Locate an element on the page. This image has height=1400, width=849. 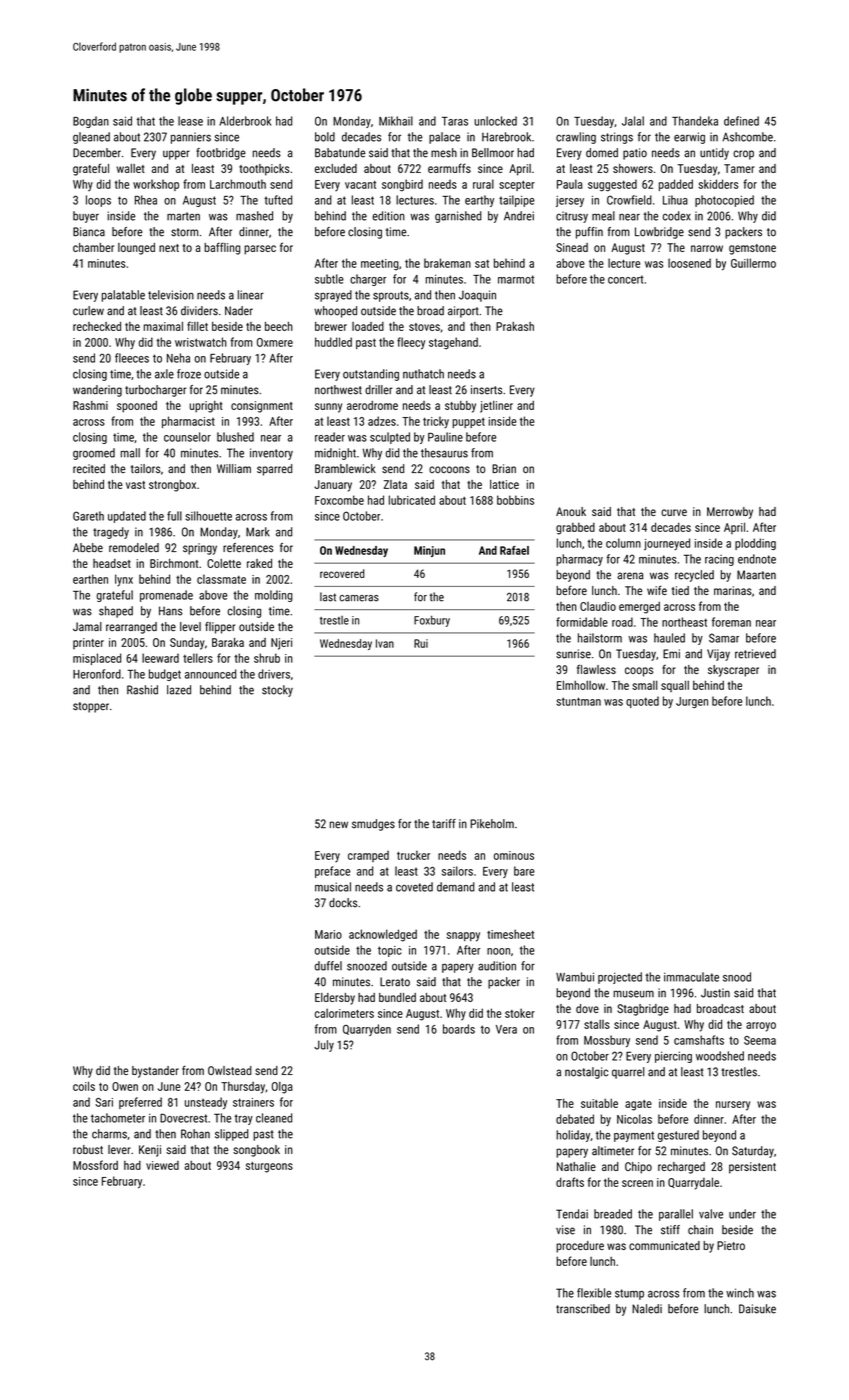
smudges is located at coordinates (373, 825).
